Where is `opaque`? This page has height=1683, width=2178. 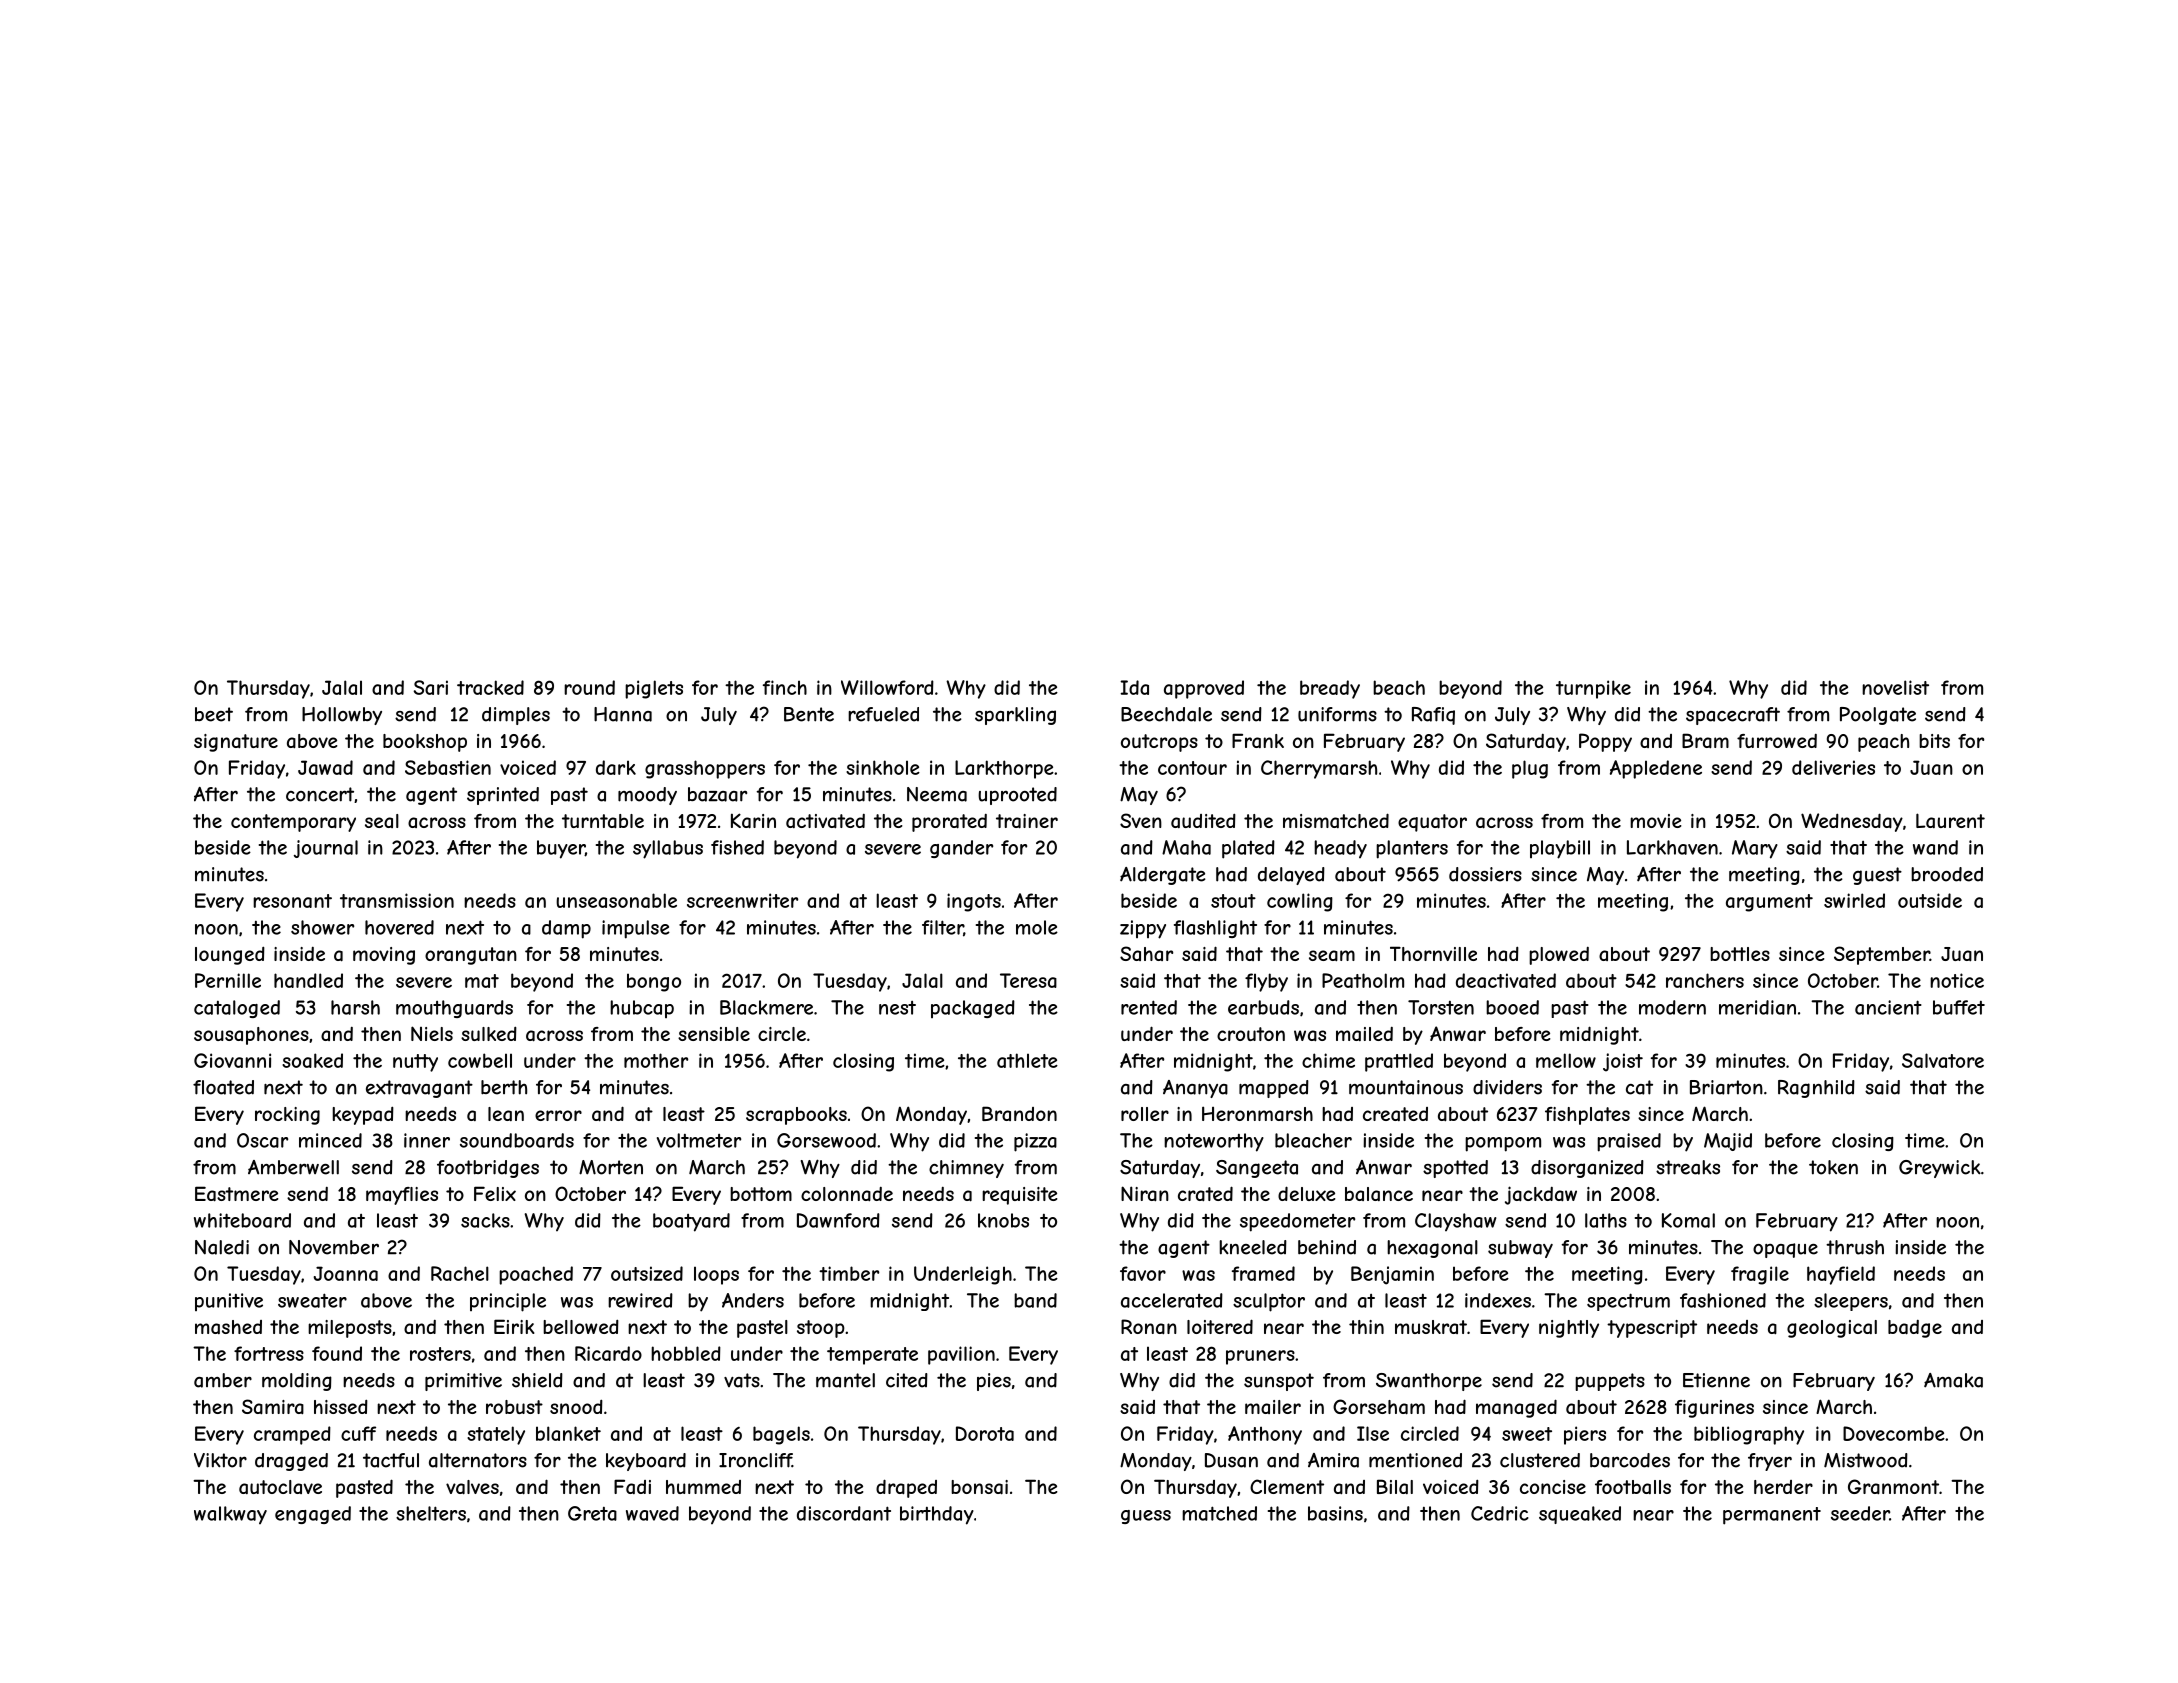
opaque is located at coordinates (1785, 1250).
